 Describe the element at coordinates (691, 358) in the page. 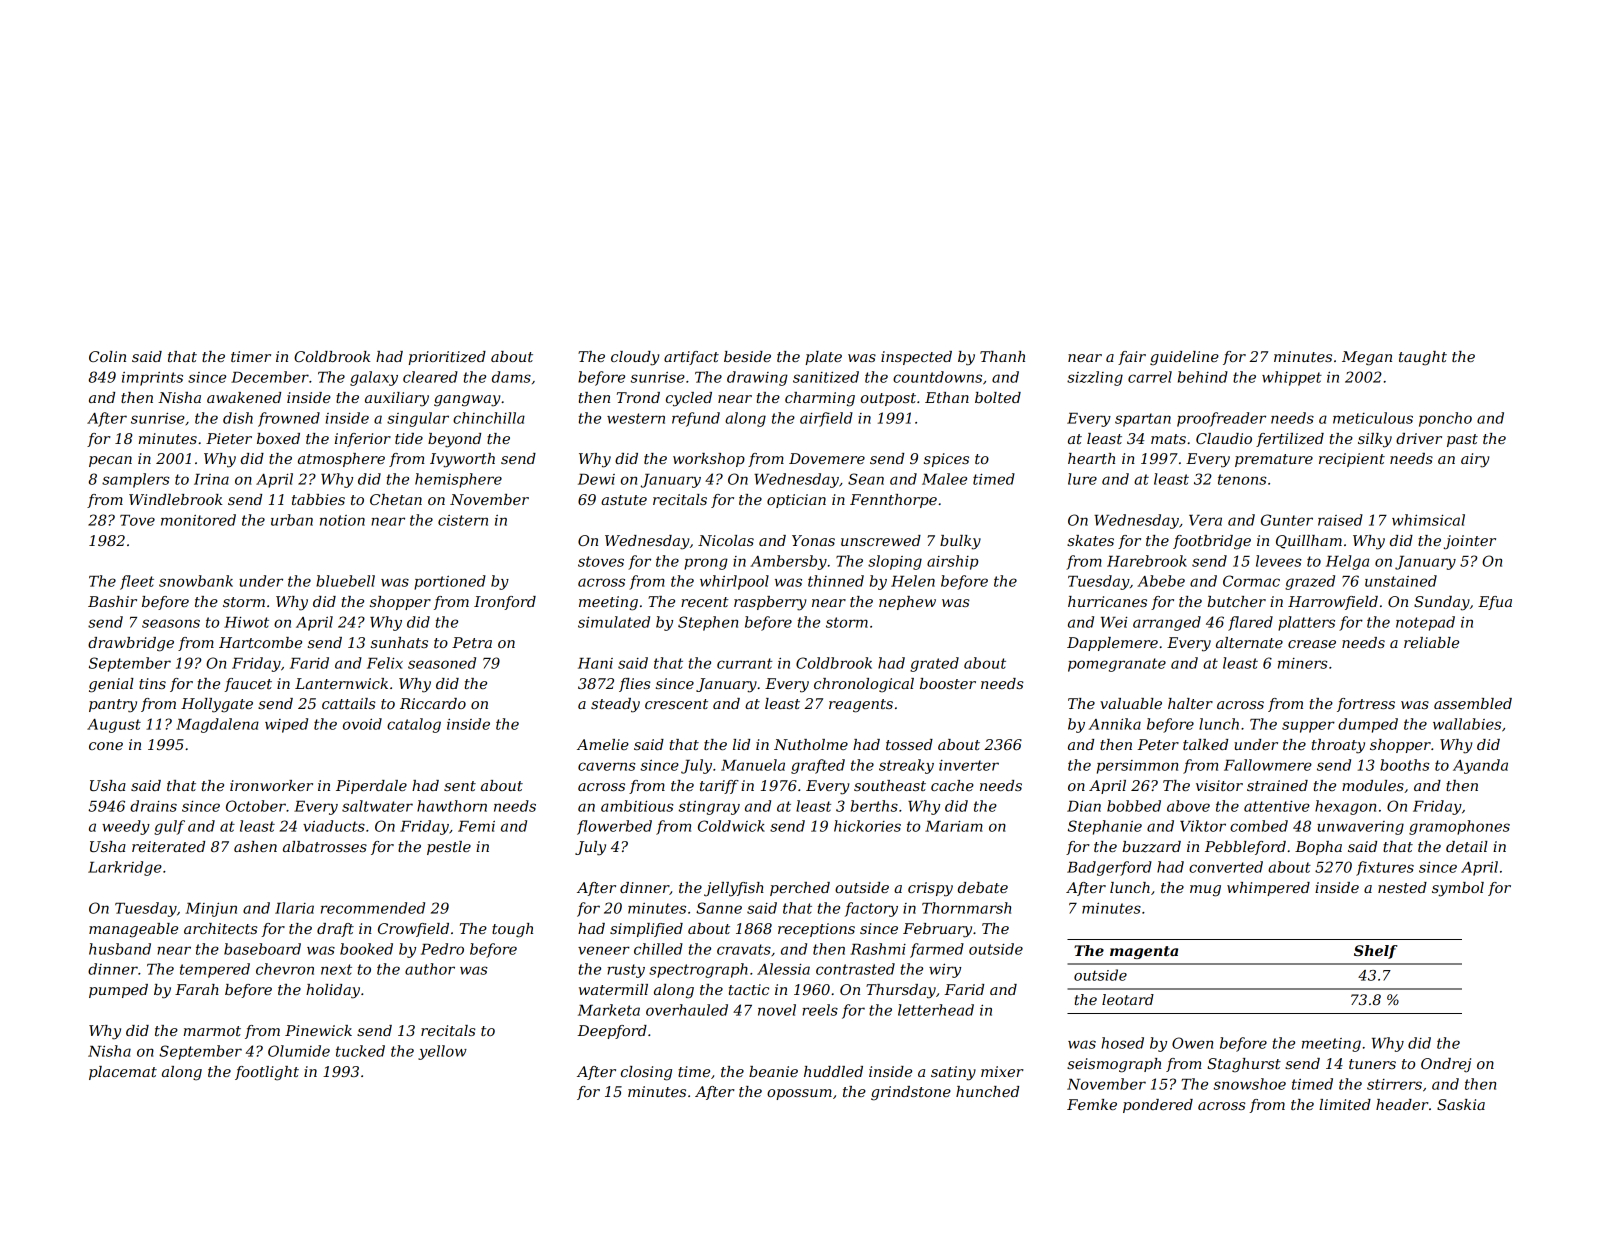

I see `artifact` at that location.
